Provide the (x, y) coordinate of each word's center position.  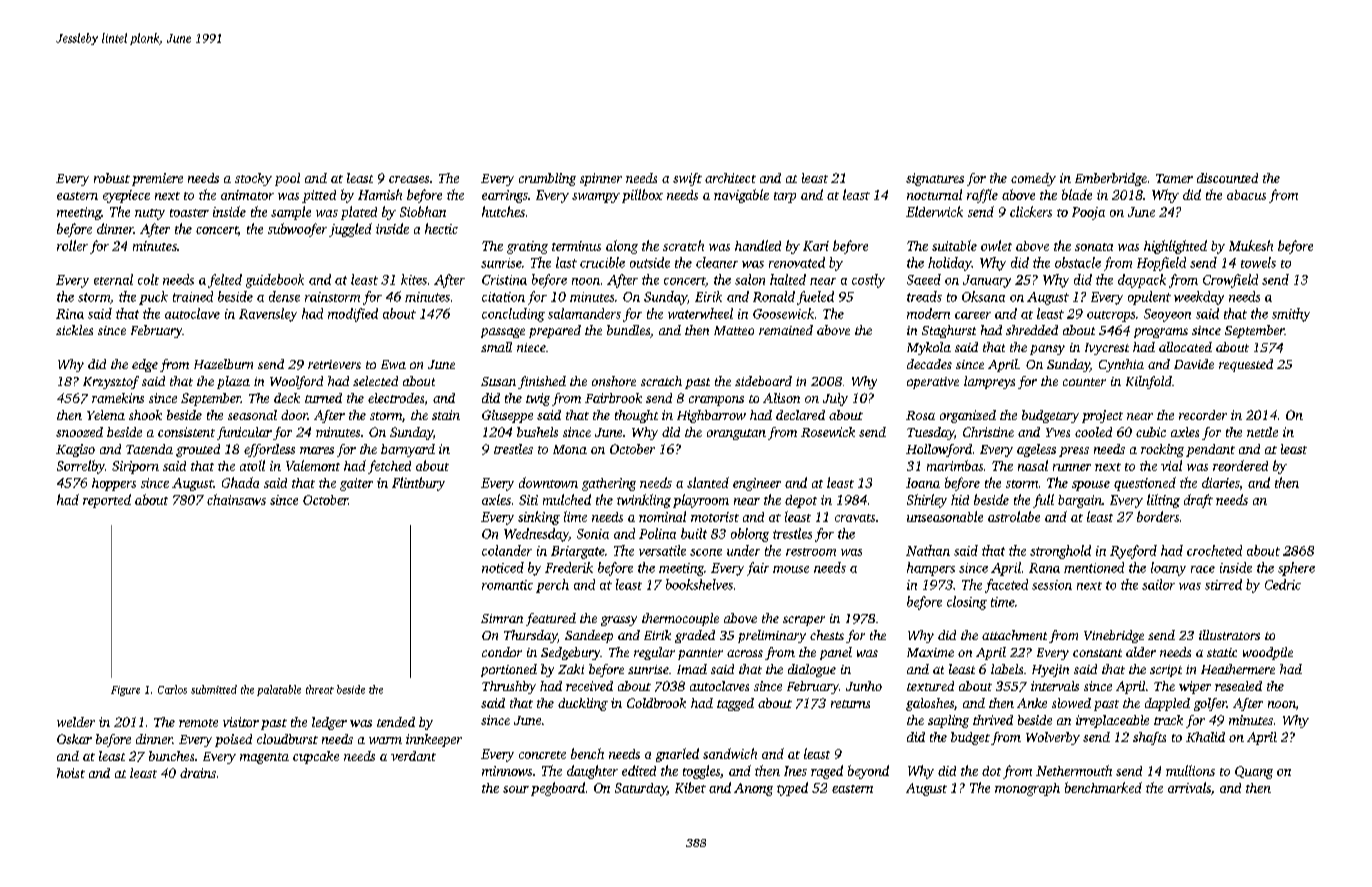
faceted (1006, 586)
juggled (350, 230)
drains (198, 773)
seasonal (252, 415)
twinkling (644, 501)
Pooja (1088, 213)
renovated (797, 262)
